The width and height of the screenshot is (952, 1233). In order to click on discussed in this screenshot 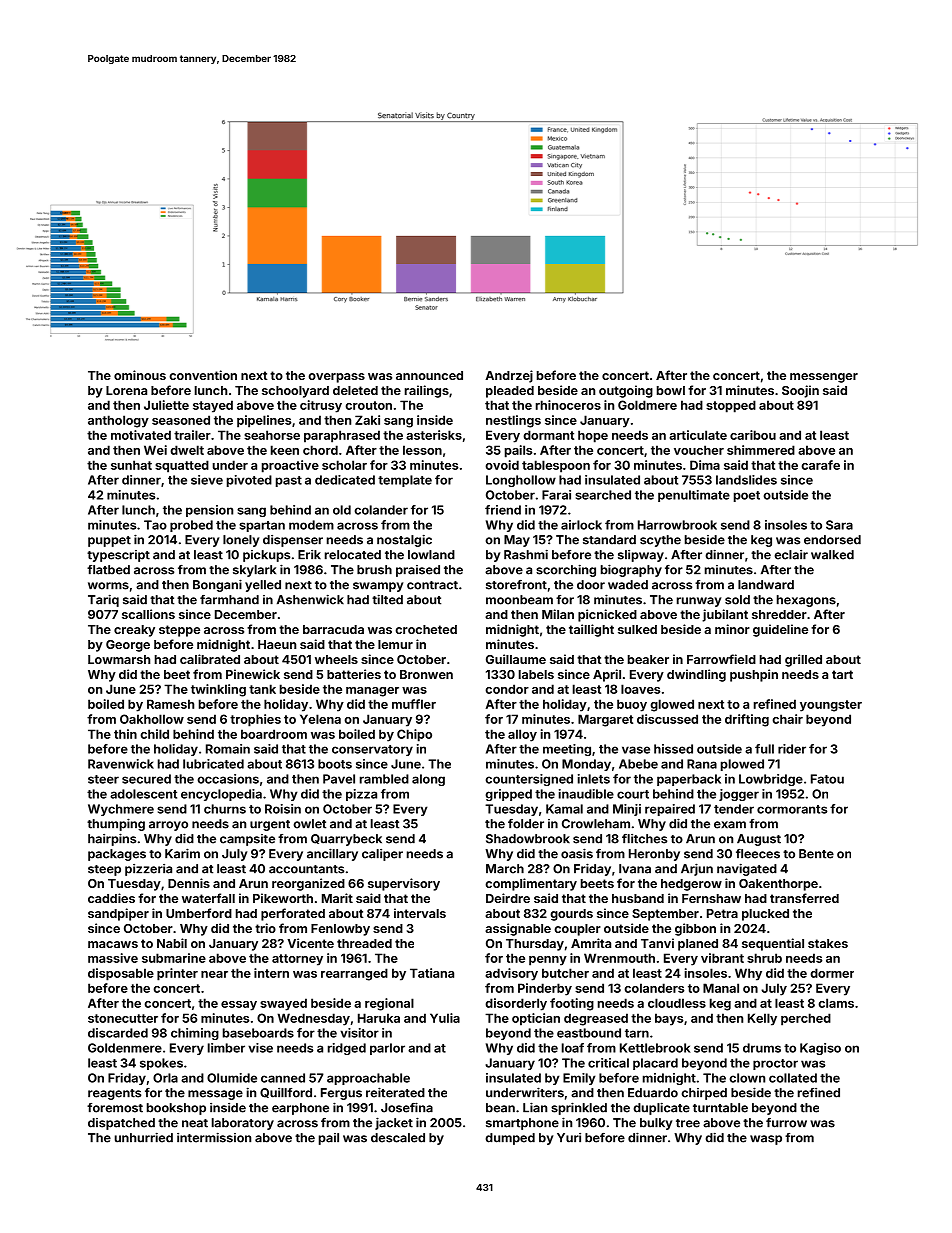, I will do `click(667, 719)`.
